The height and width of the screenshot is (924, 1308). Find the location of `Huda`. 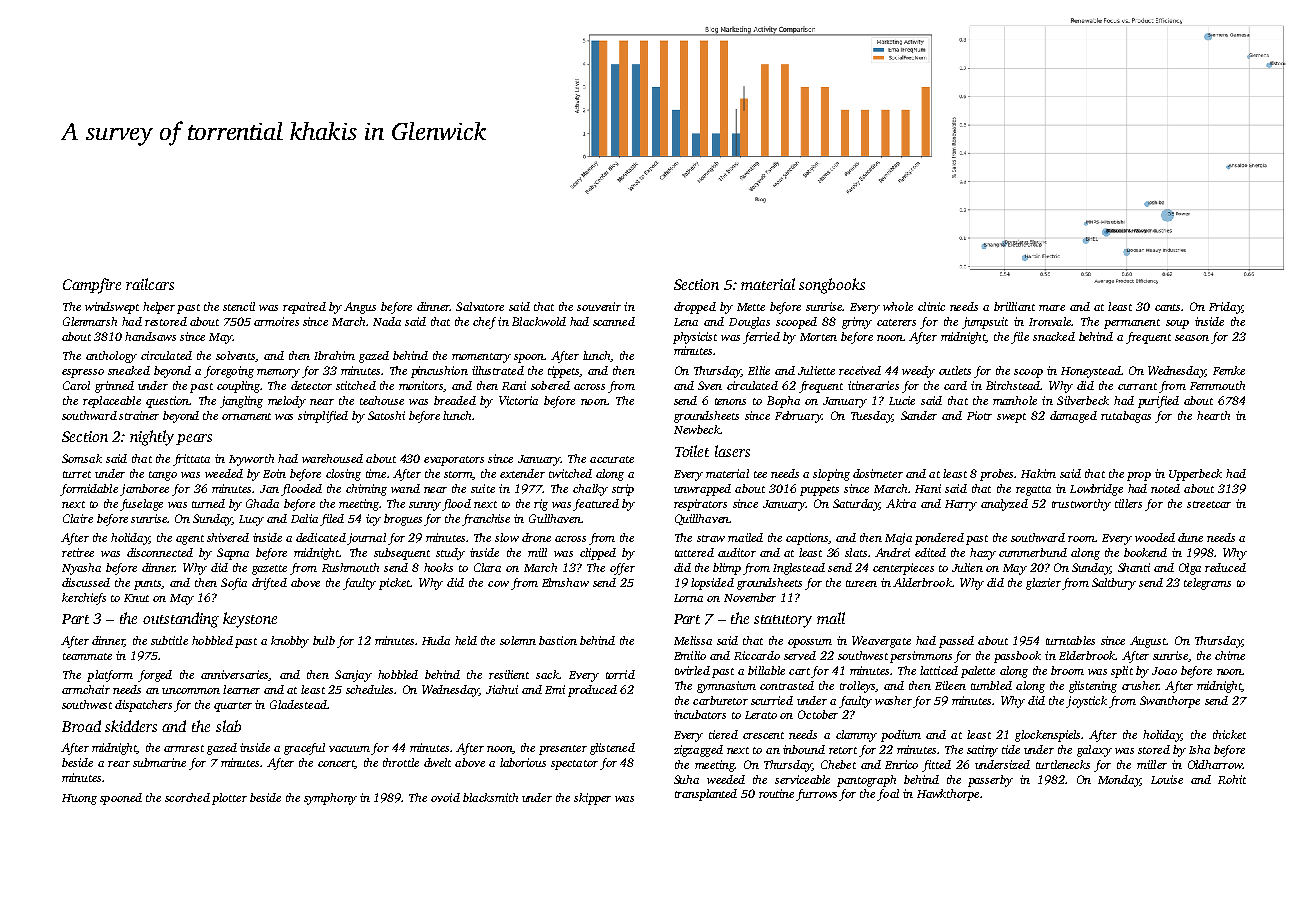

Huda is located at coordinates (436, 640).
